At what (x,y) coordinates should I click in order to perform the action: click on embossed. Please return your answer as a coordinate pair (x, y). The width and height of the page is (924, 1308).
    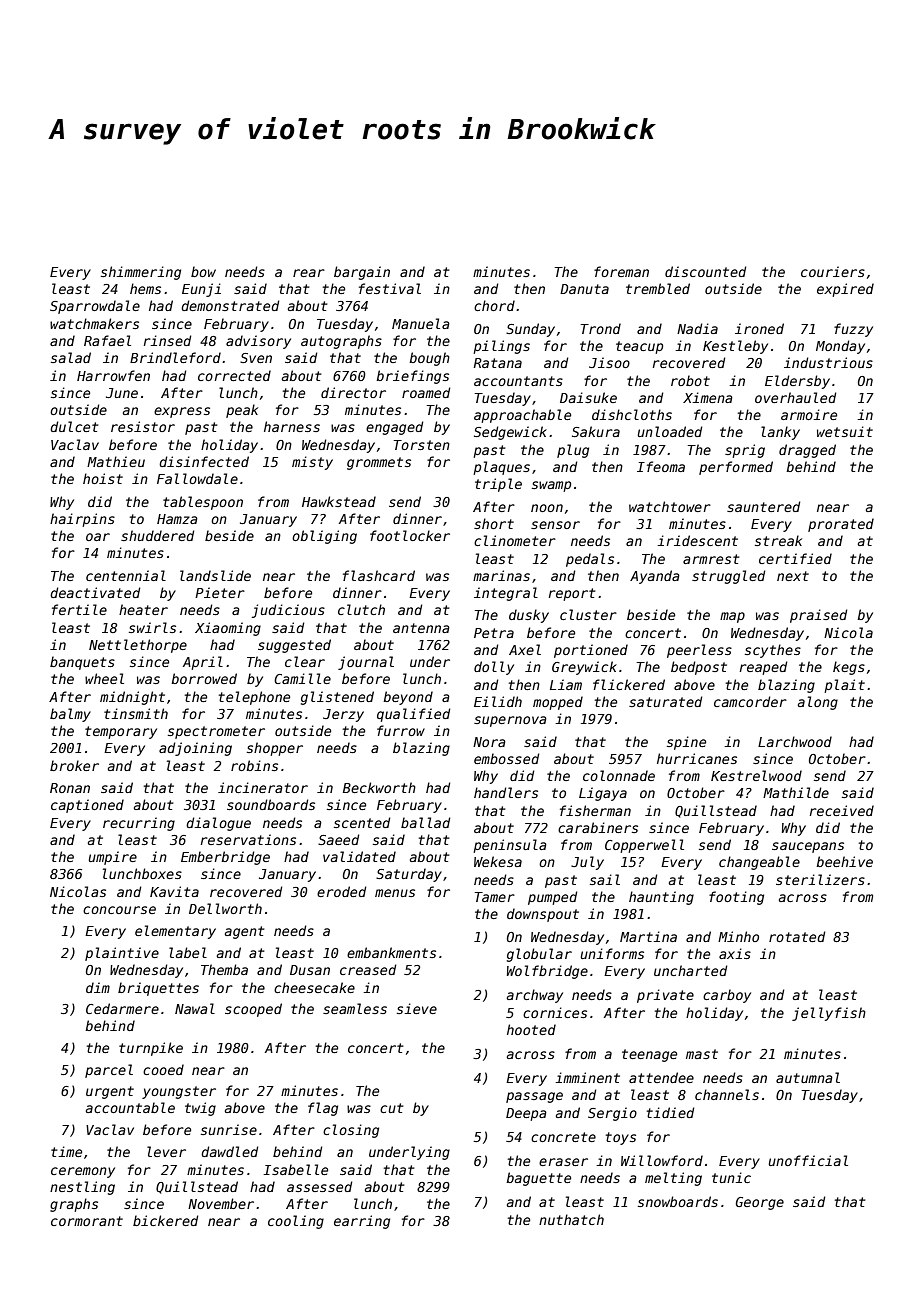
    Looking at the image, I should click on (506, 758).
